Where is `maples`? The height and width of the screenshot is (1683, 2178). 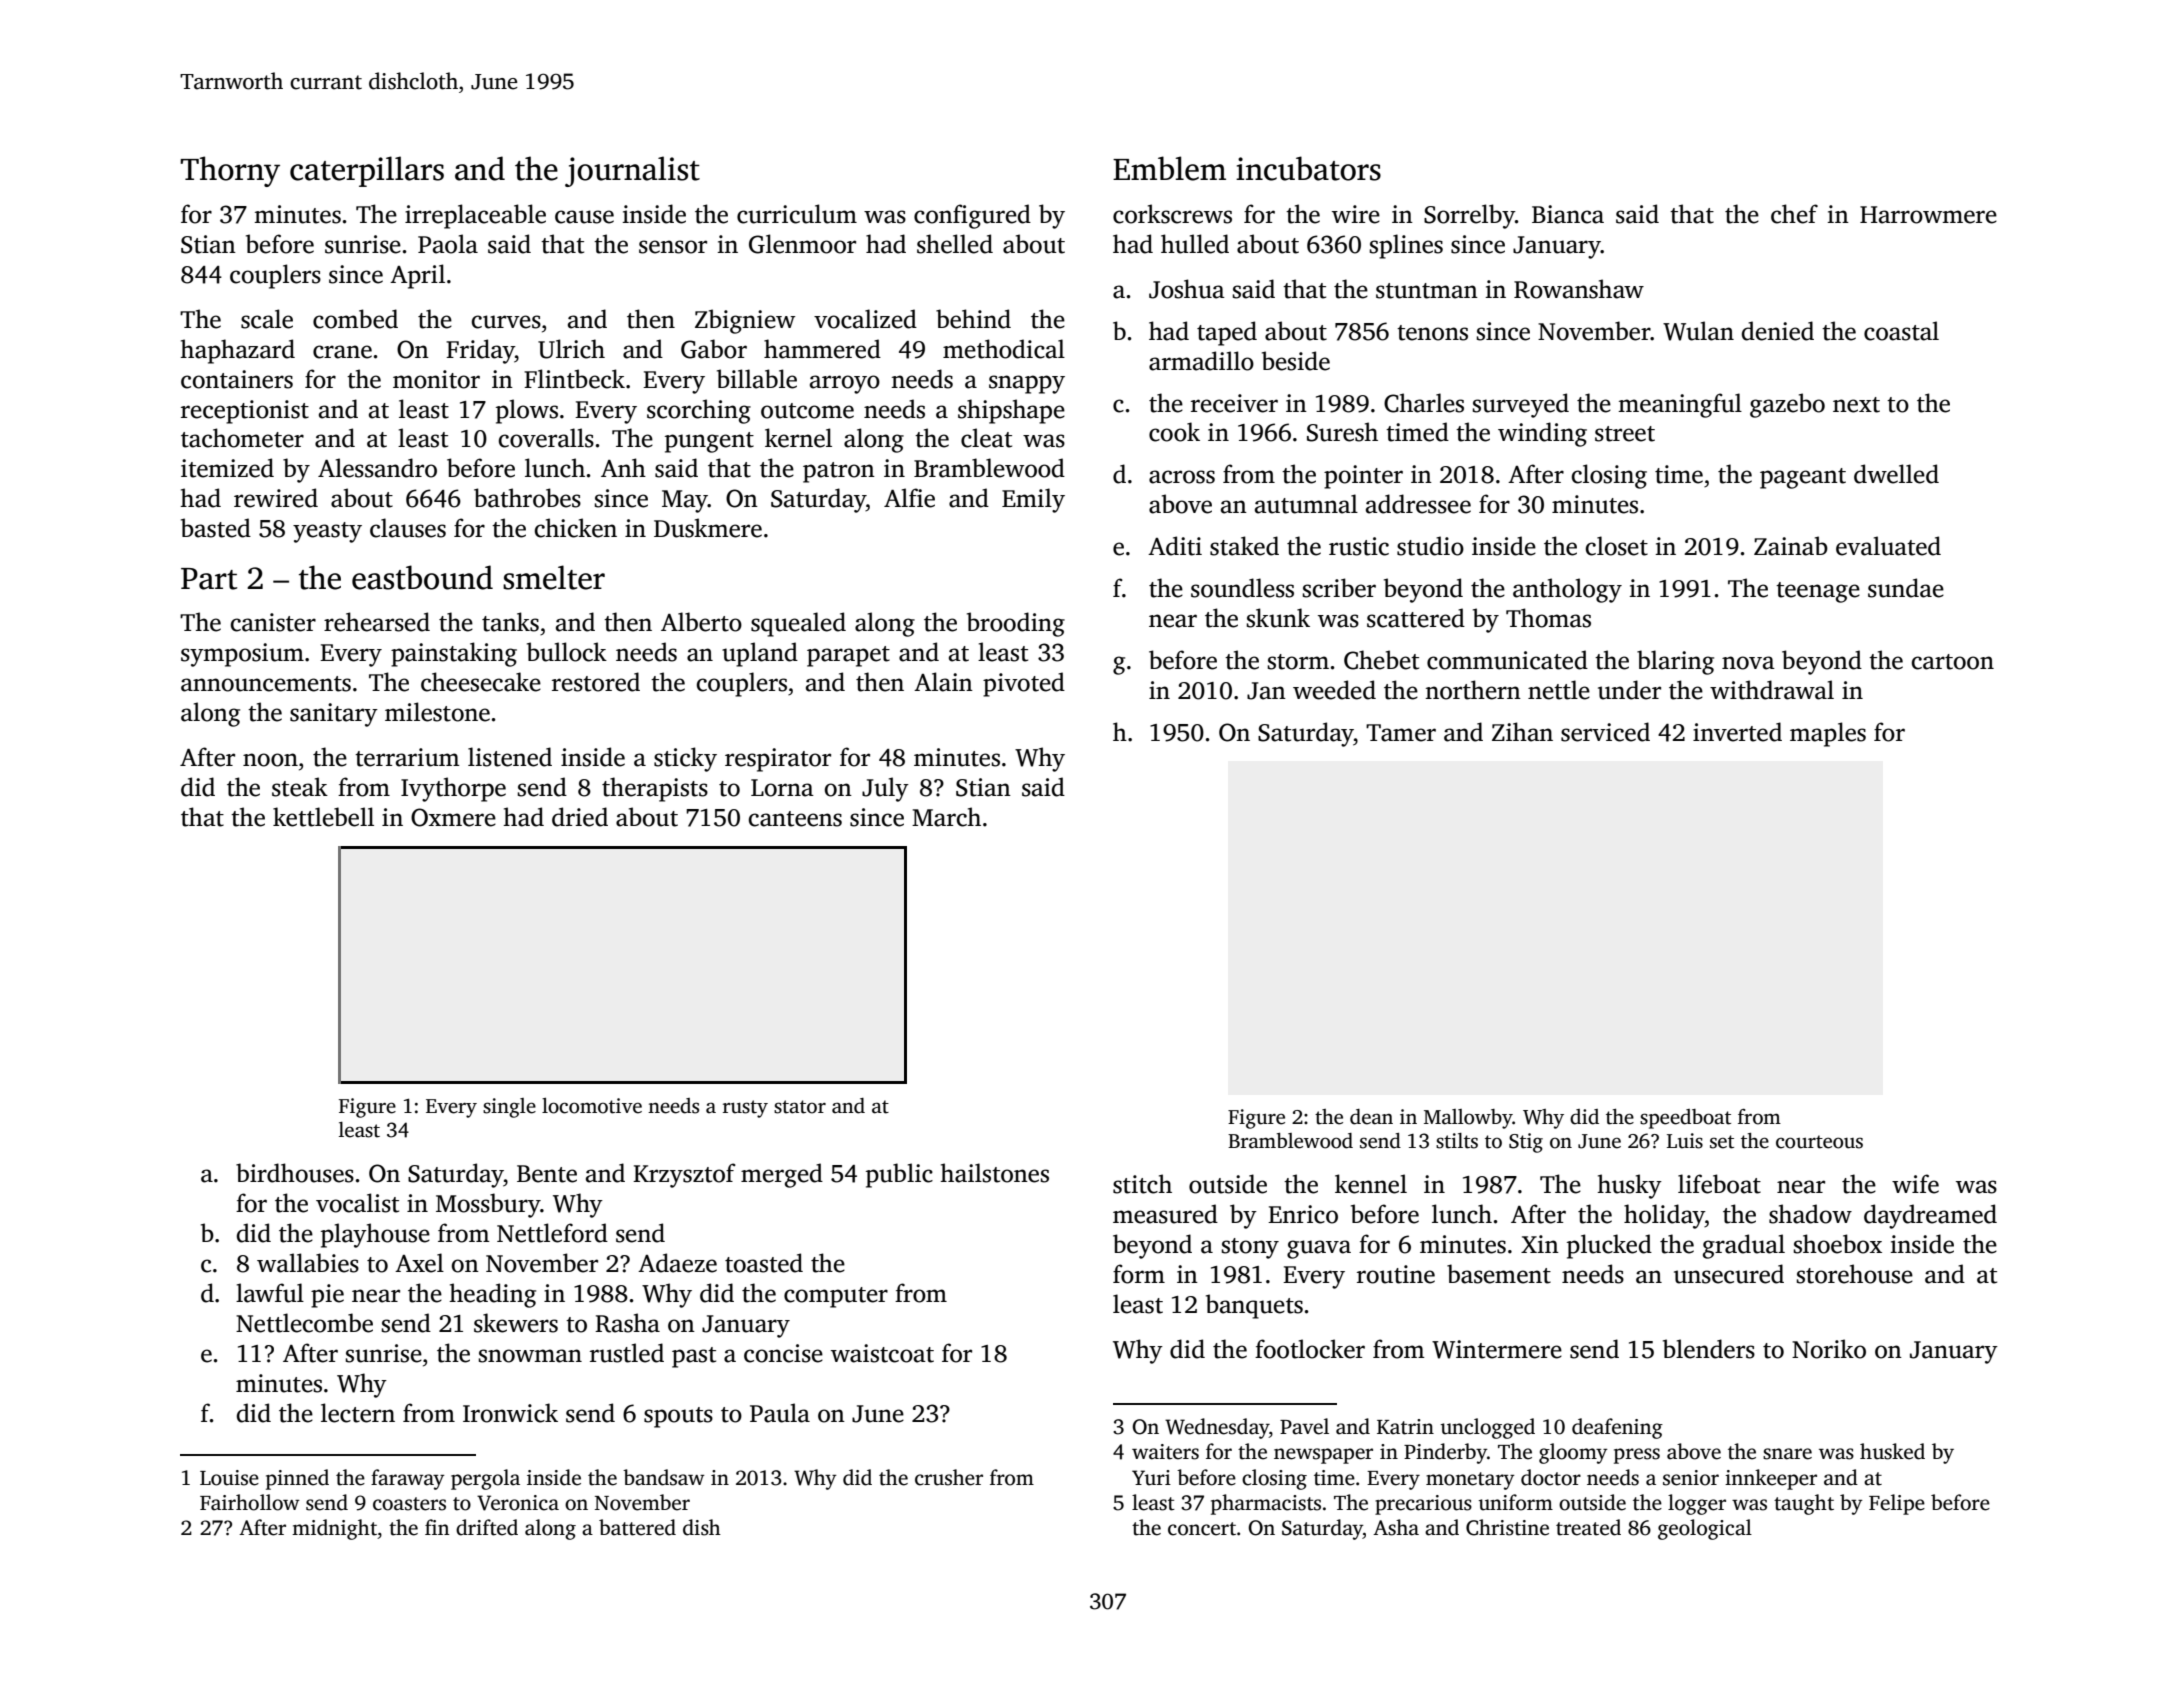 maples is located at coordinates (1828, 734).
